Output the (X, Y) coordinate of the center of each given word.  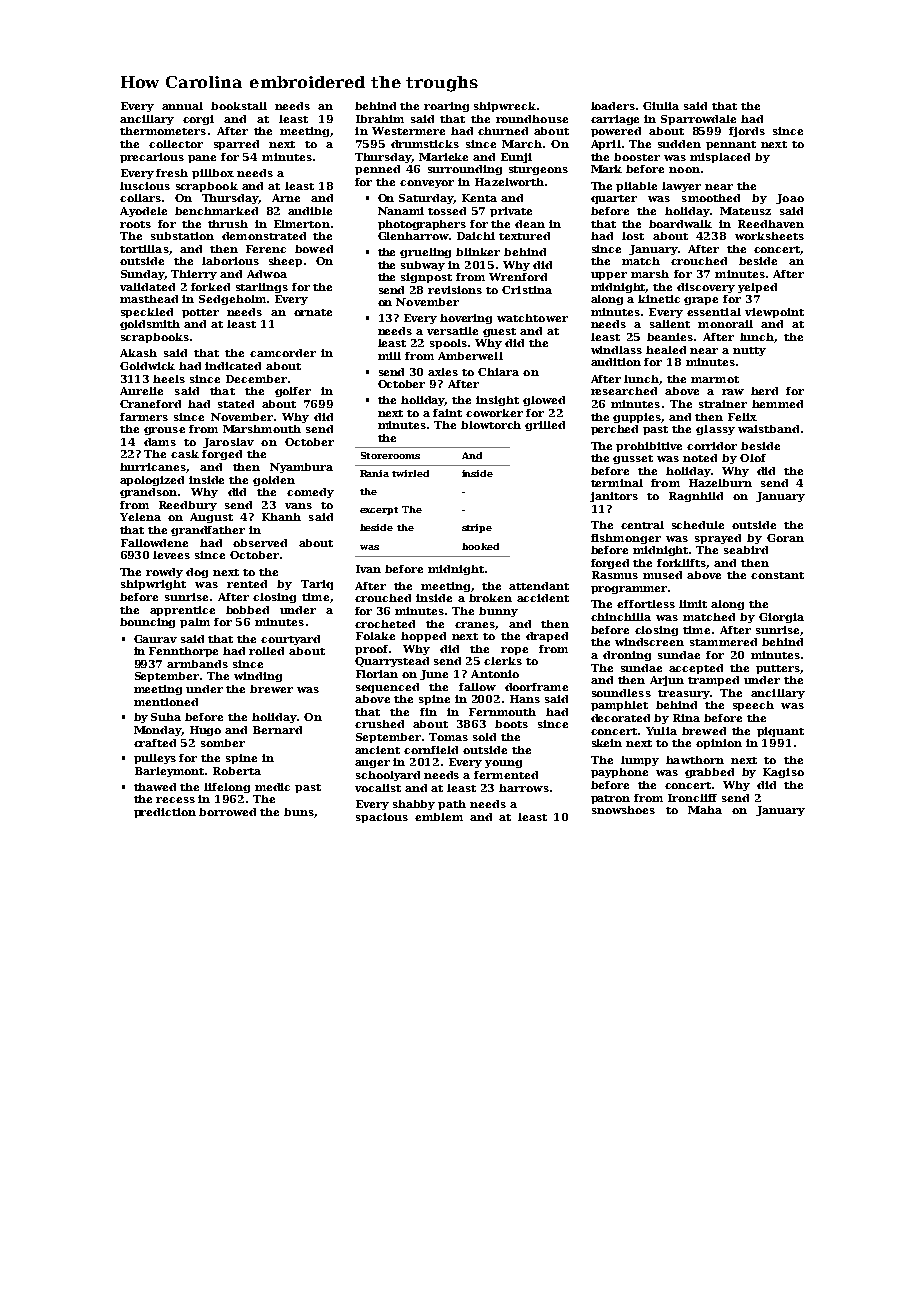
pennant (731, 145)
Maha (705, 810)
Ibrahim (380, 119)
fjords (747, 132)
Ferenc (266, 249)
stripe (477, 528)
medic (272, 787)
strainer (723, 404)
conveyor (427, 184)
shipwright (153, 585)
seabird (746, 550)
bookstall (239, 106)
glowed (544, 401)
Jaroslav (228, 443)
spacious (382, 818)
